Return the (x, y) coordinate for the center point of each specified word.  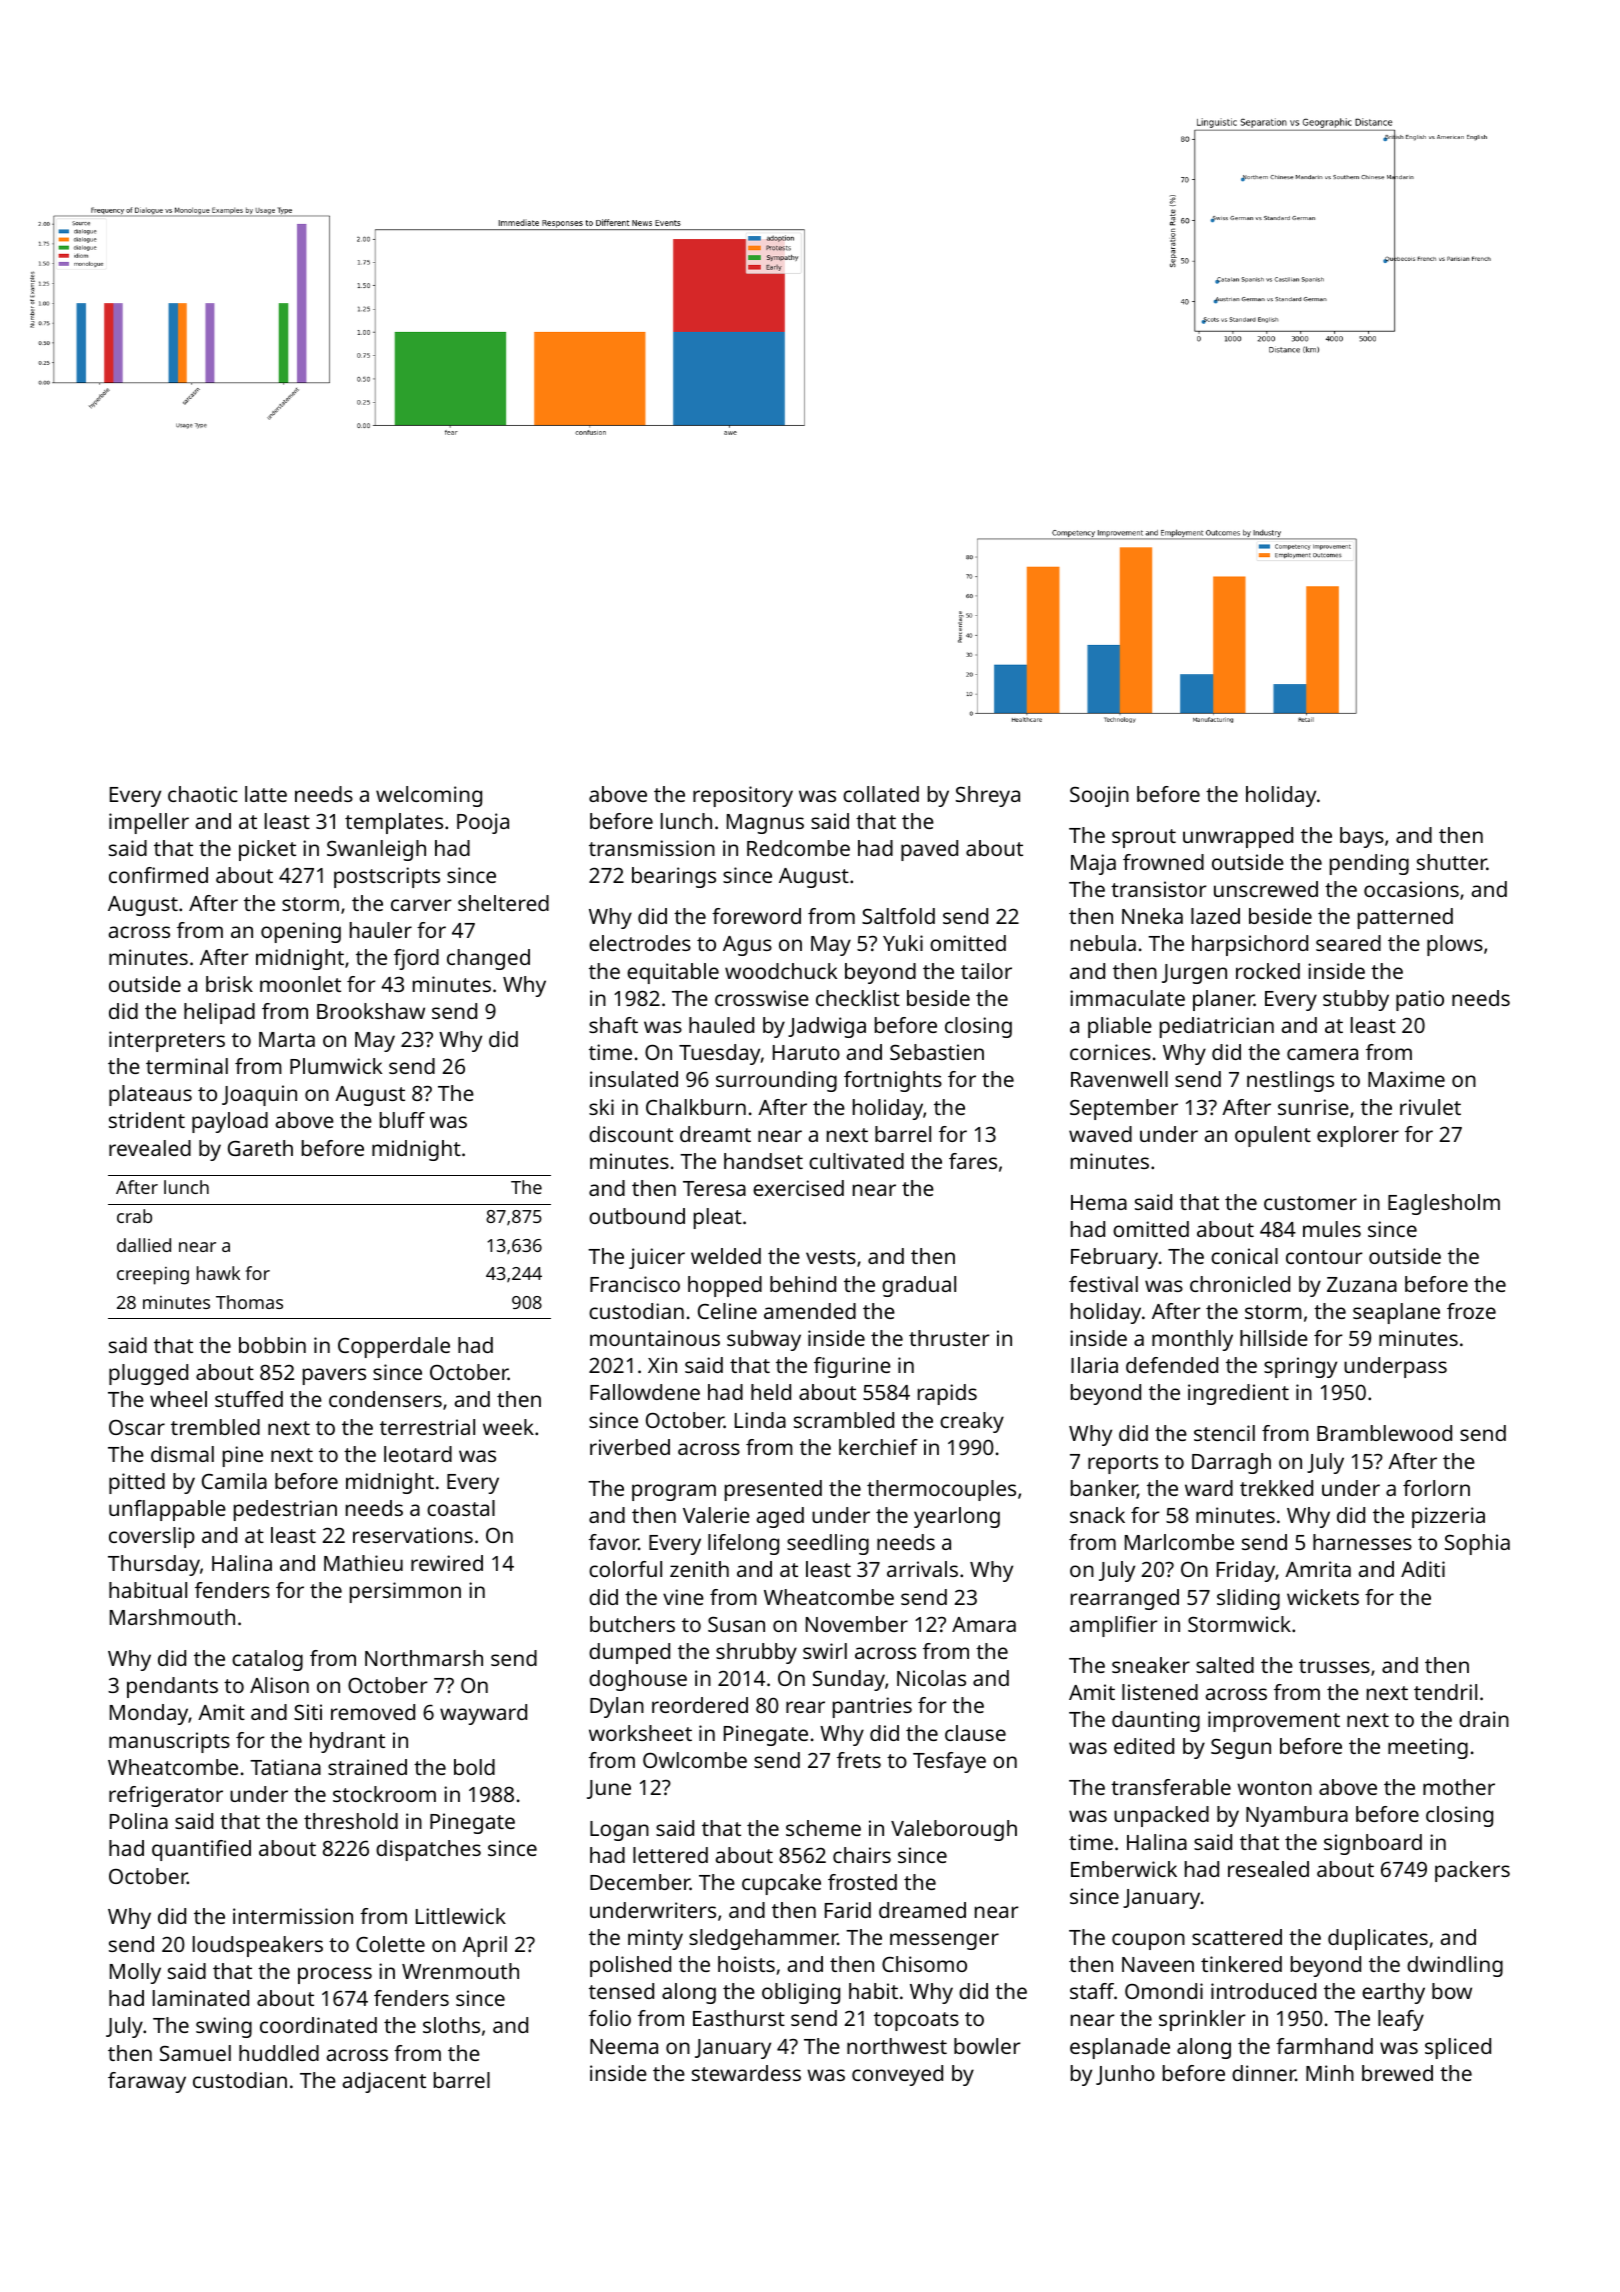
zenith (699, 1569)
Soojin (1099, 796)
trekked (1276, 1488)
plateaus (150, 1095)
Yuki (903, 943)
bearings (674, 877)
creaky (972, 1422)
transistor (1159, 889)
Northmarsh (424, 1658)
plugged (148, 1374)
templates (394, 823)
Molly (135, 1973)
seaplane (1396, 1313)
